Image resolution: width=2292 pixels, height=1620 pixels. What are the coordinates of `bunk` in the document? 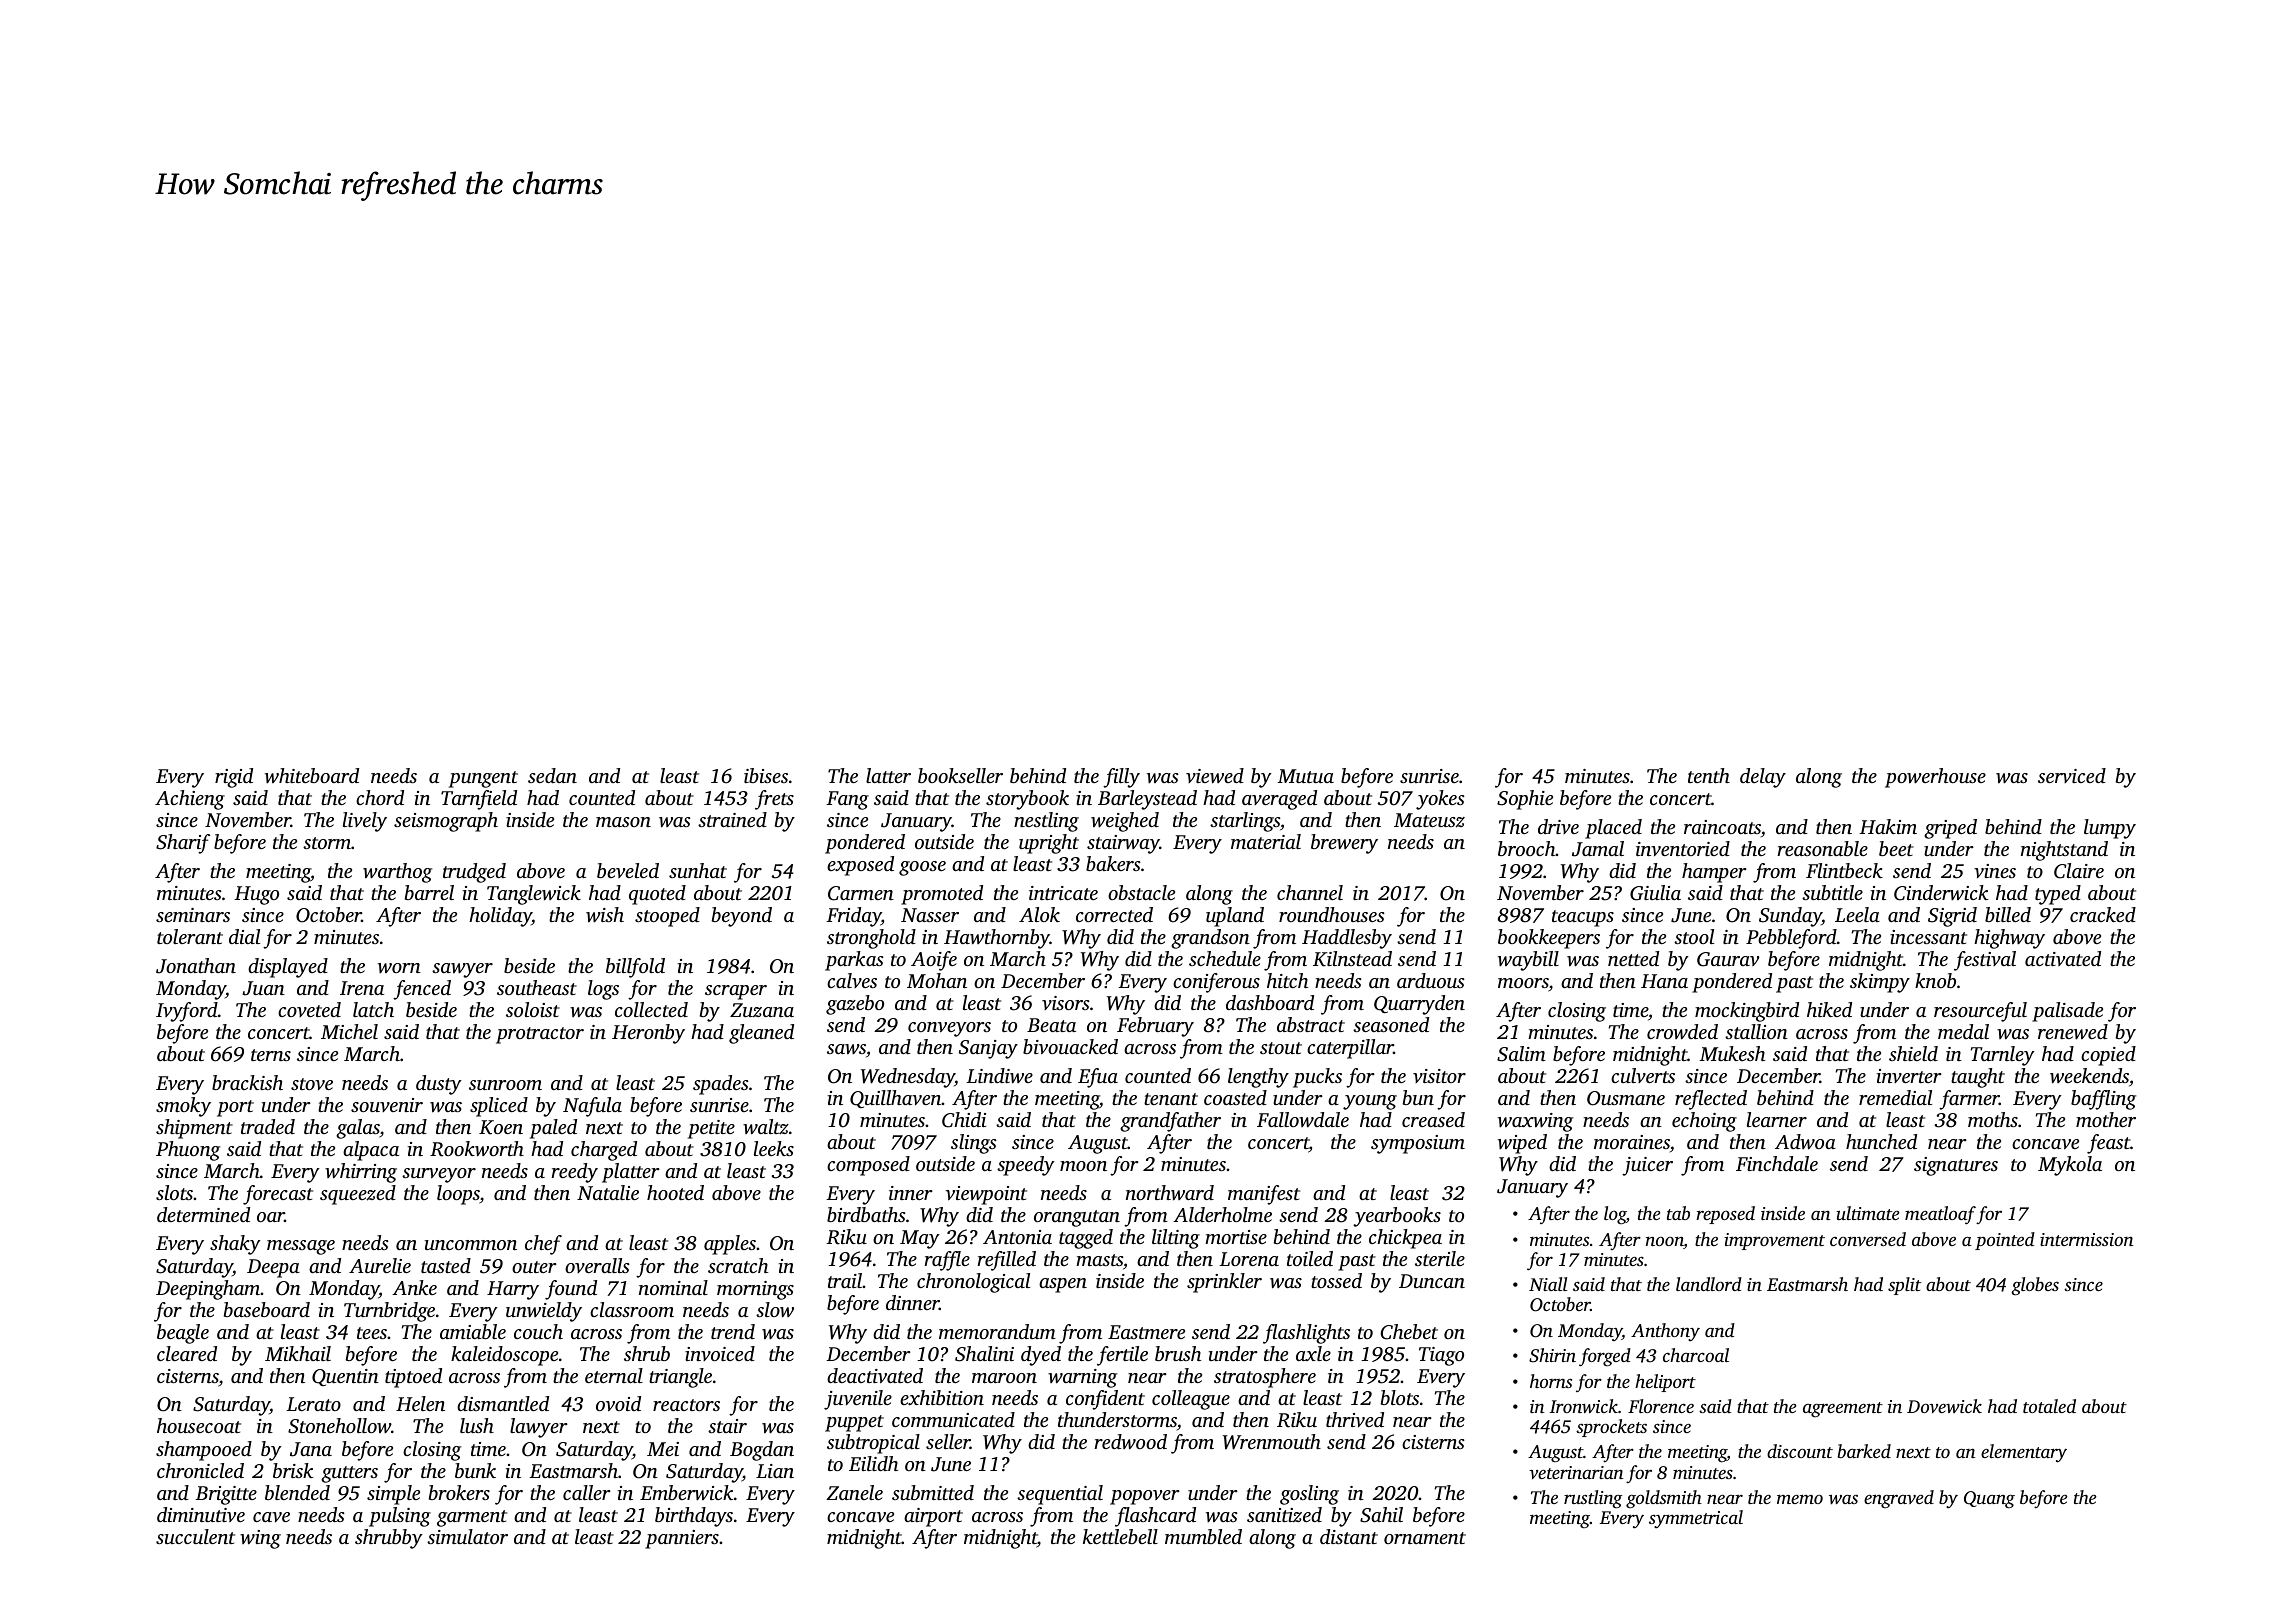 It's located at (475, 1470).
